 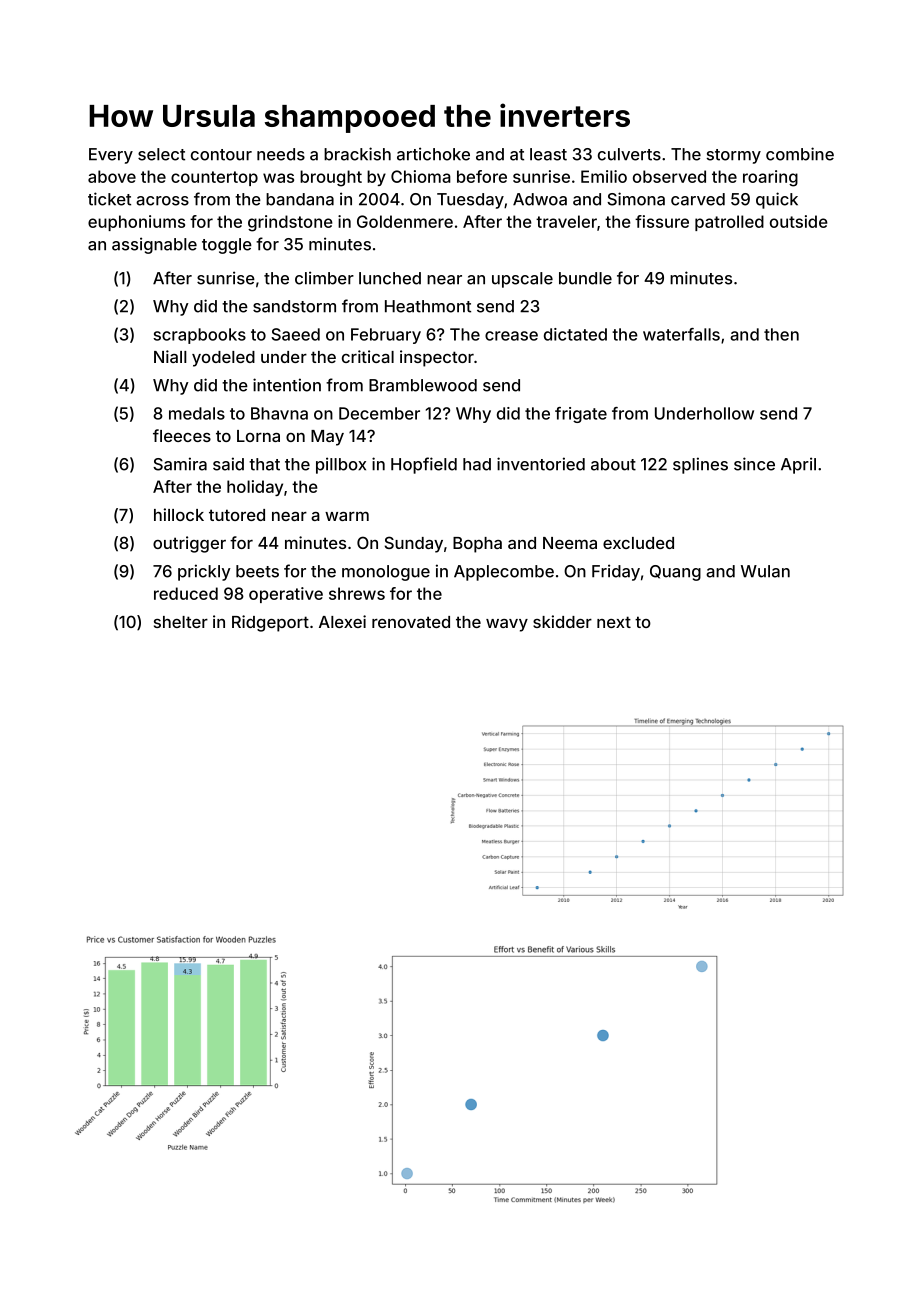 What do you see at coordinates (357, 593) in the screenshot?
I see `shrews` at bounding box center [357, 593].
